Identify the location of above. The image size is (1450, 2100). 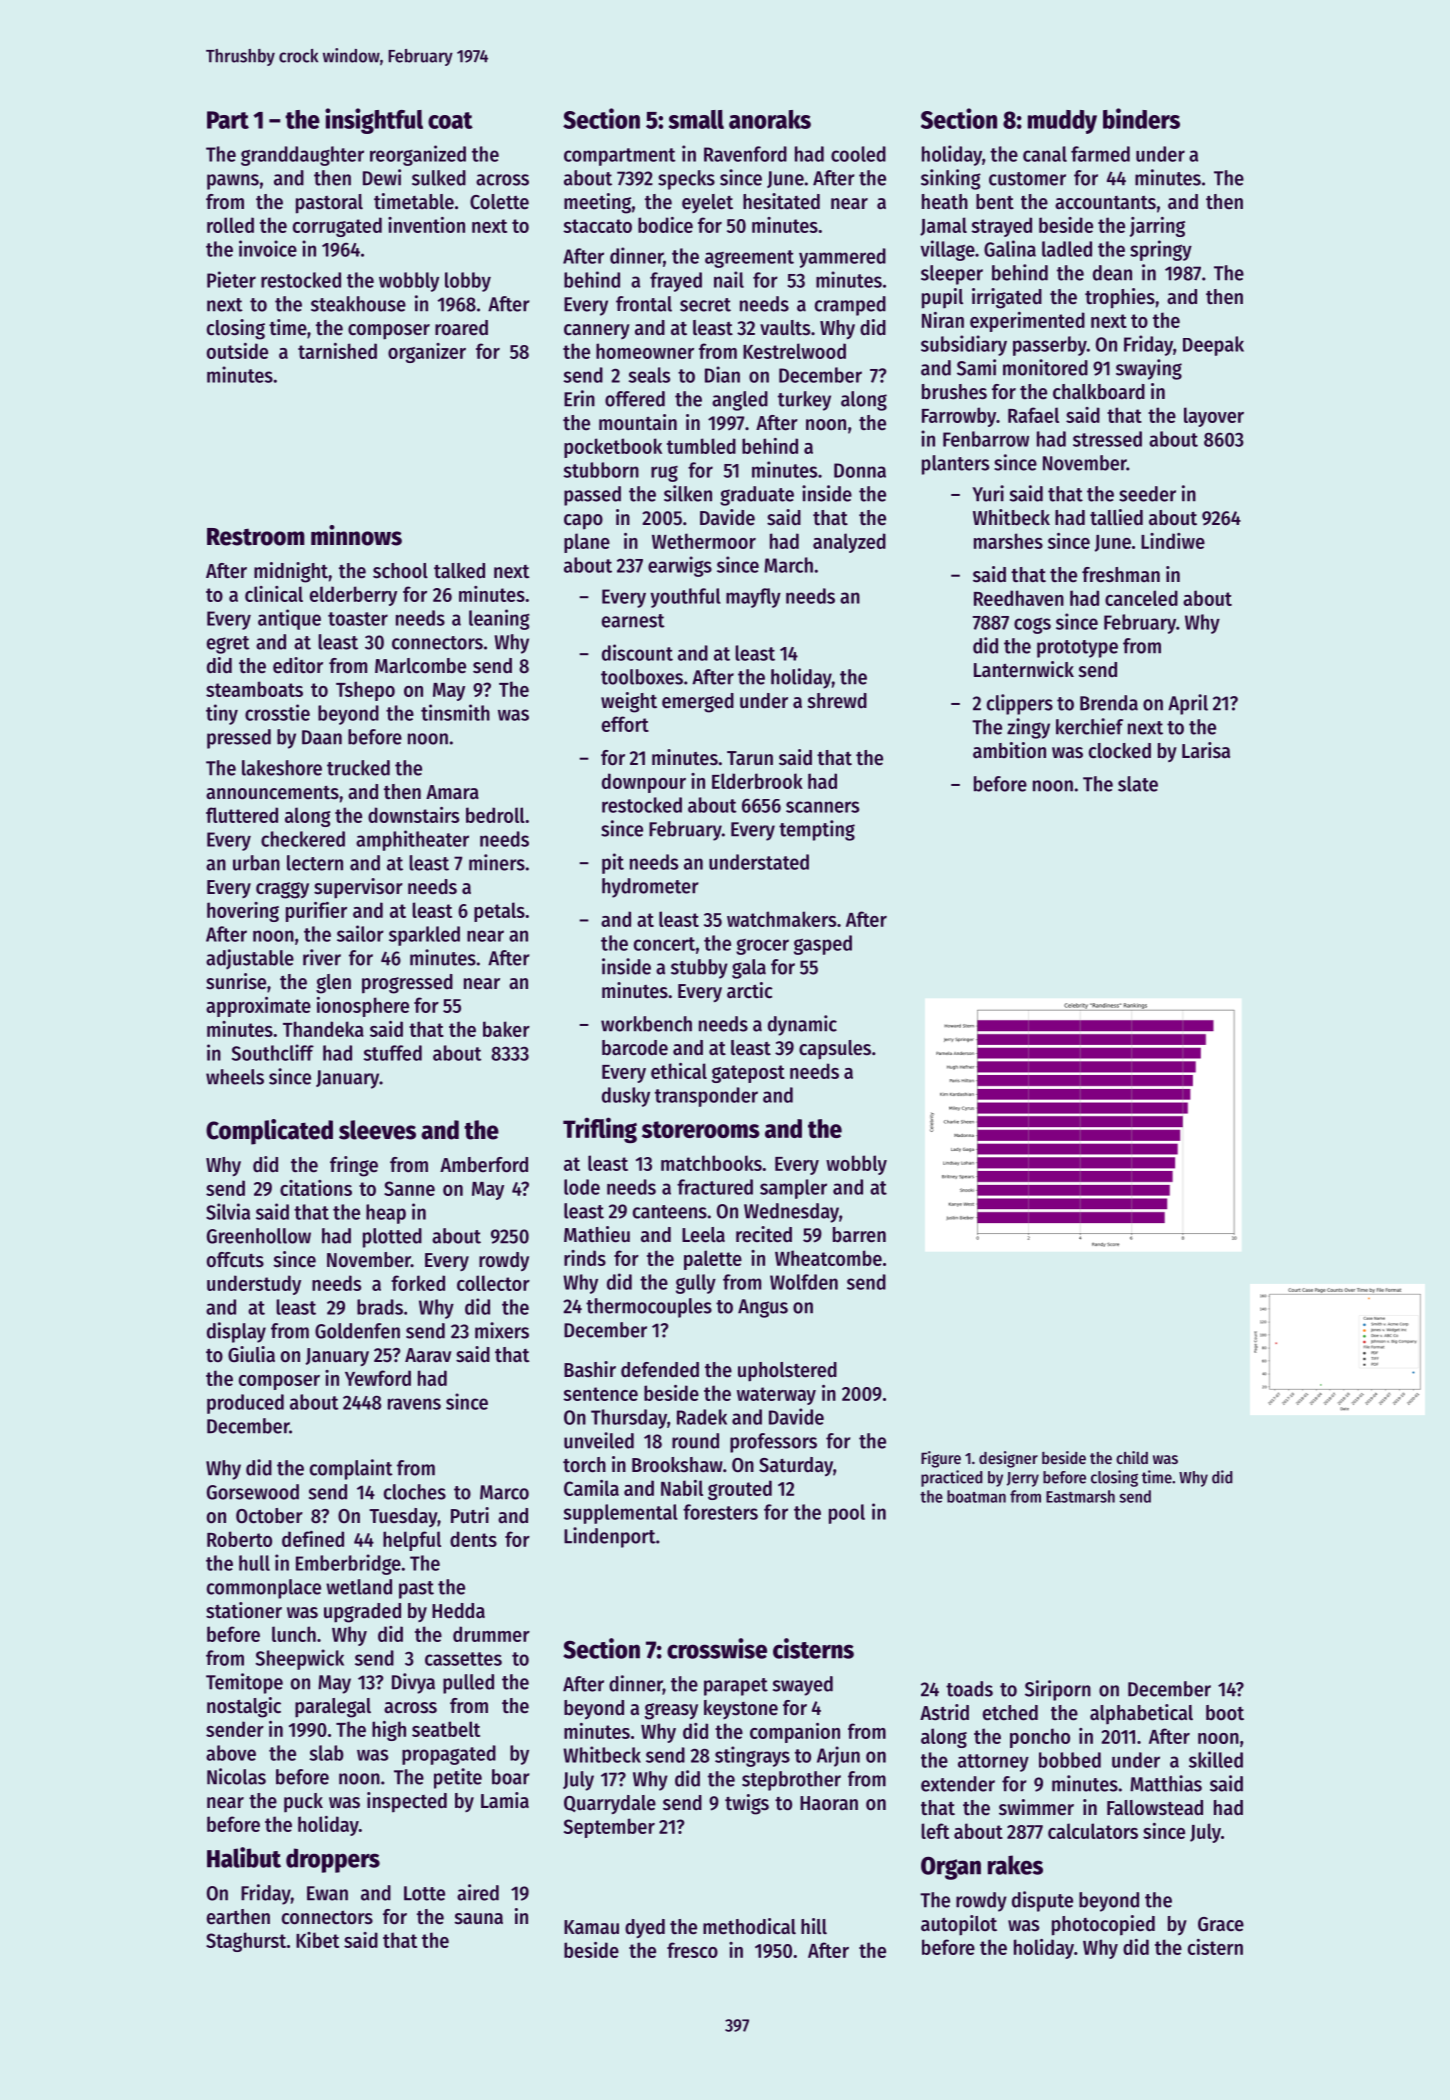
(231, 1753).
